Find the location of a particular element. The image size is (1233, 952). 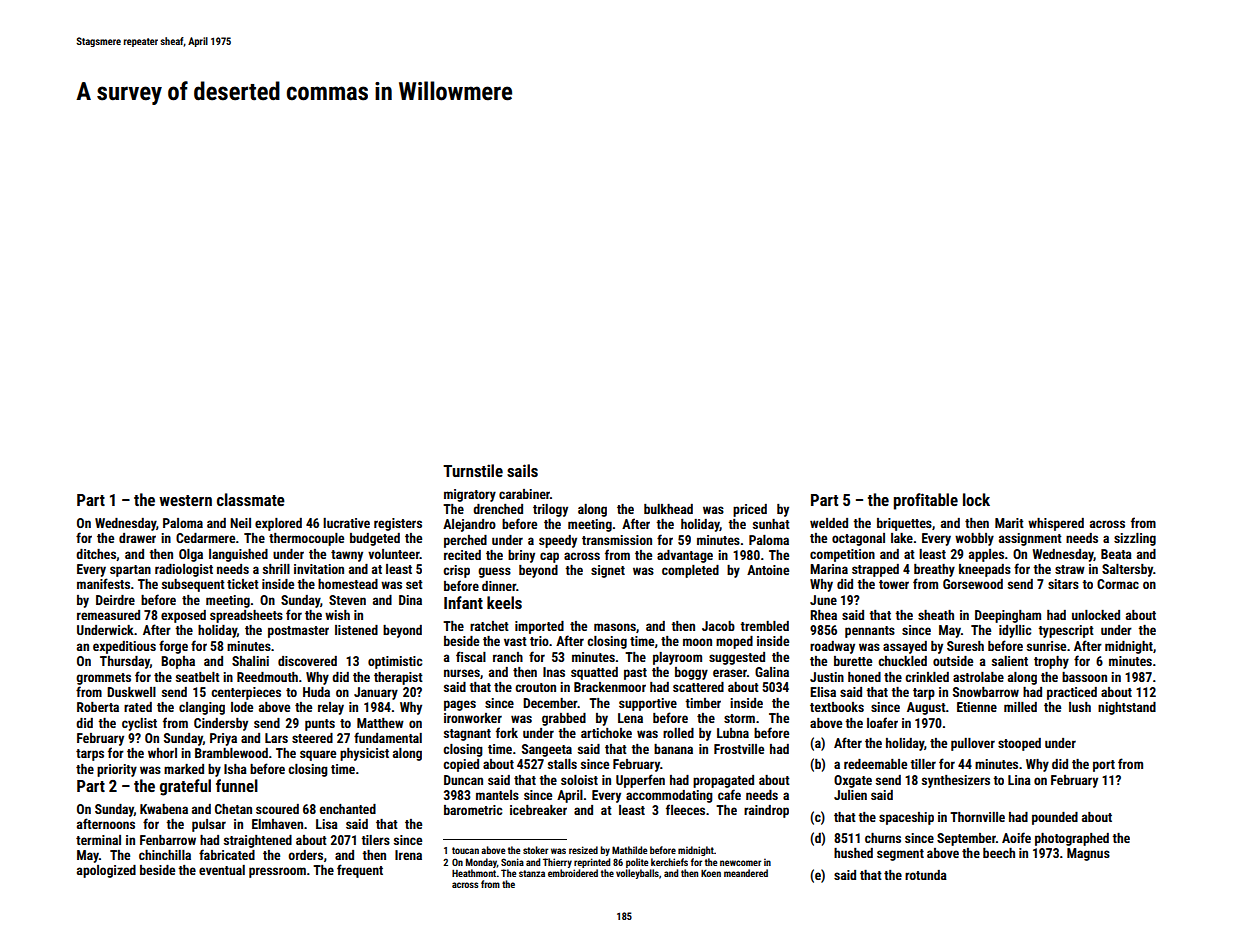

whispered is located at coordinates (1056, 524).
